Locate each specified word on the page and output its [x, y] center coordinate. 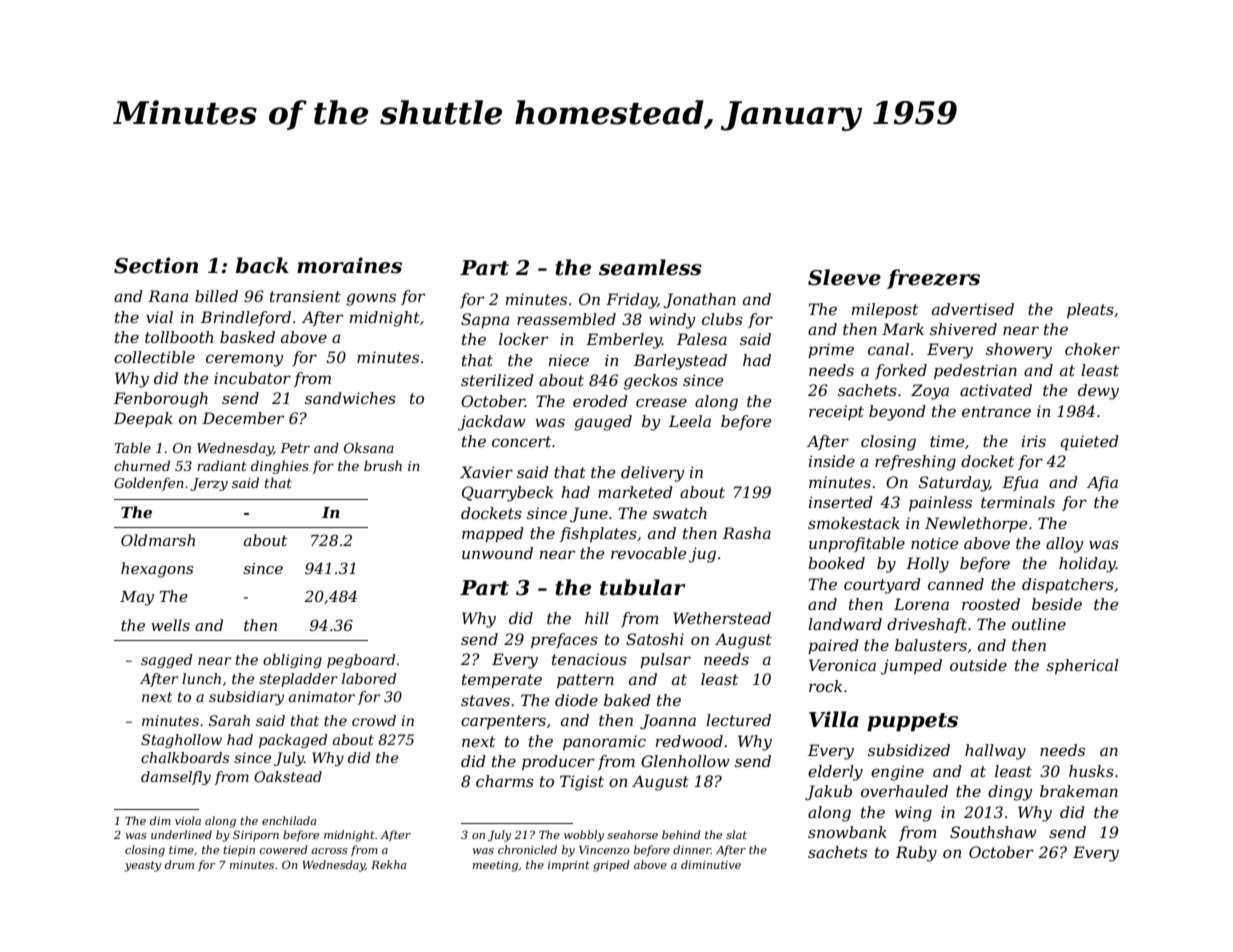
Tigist [582, 783]
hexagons [157, 570]
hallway [995, 752]
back [262, 265]
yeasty [142, 866]
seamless [650, 267]
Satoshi [655, 639]
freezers [933, 279]
